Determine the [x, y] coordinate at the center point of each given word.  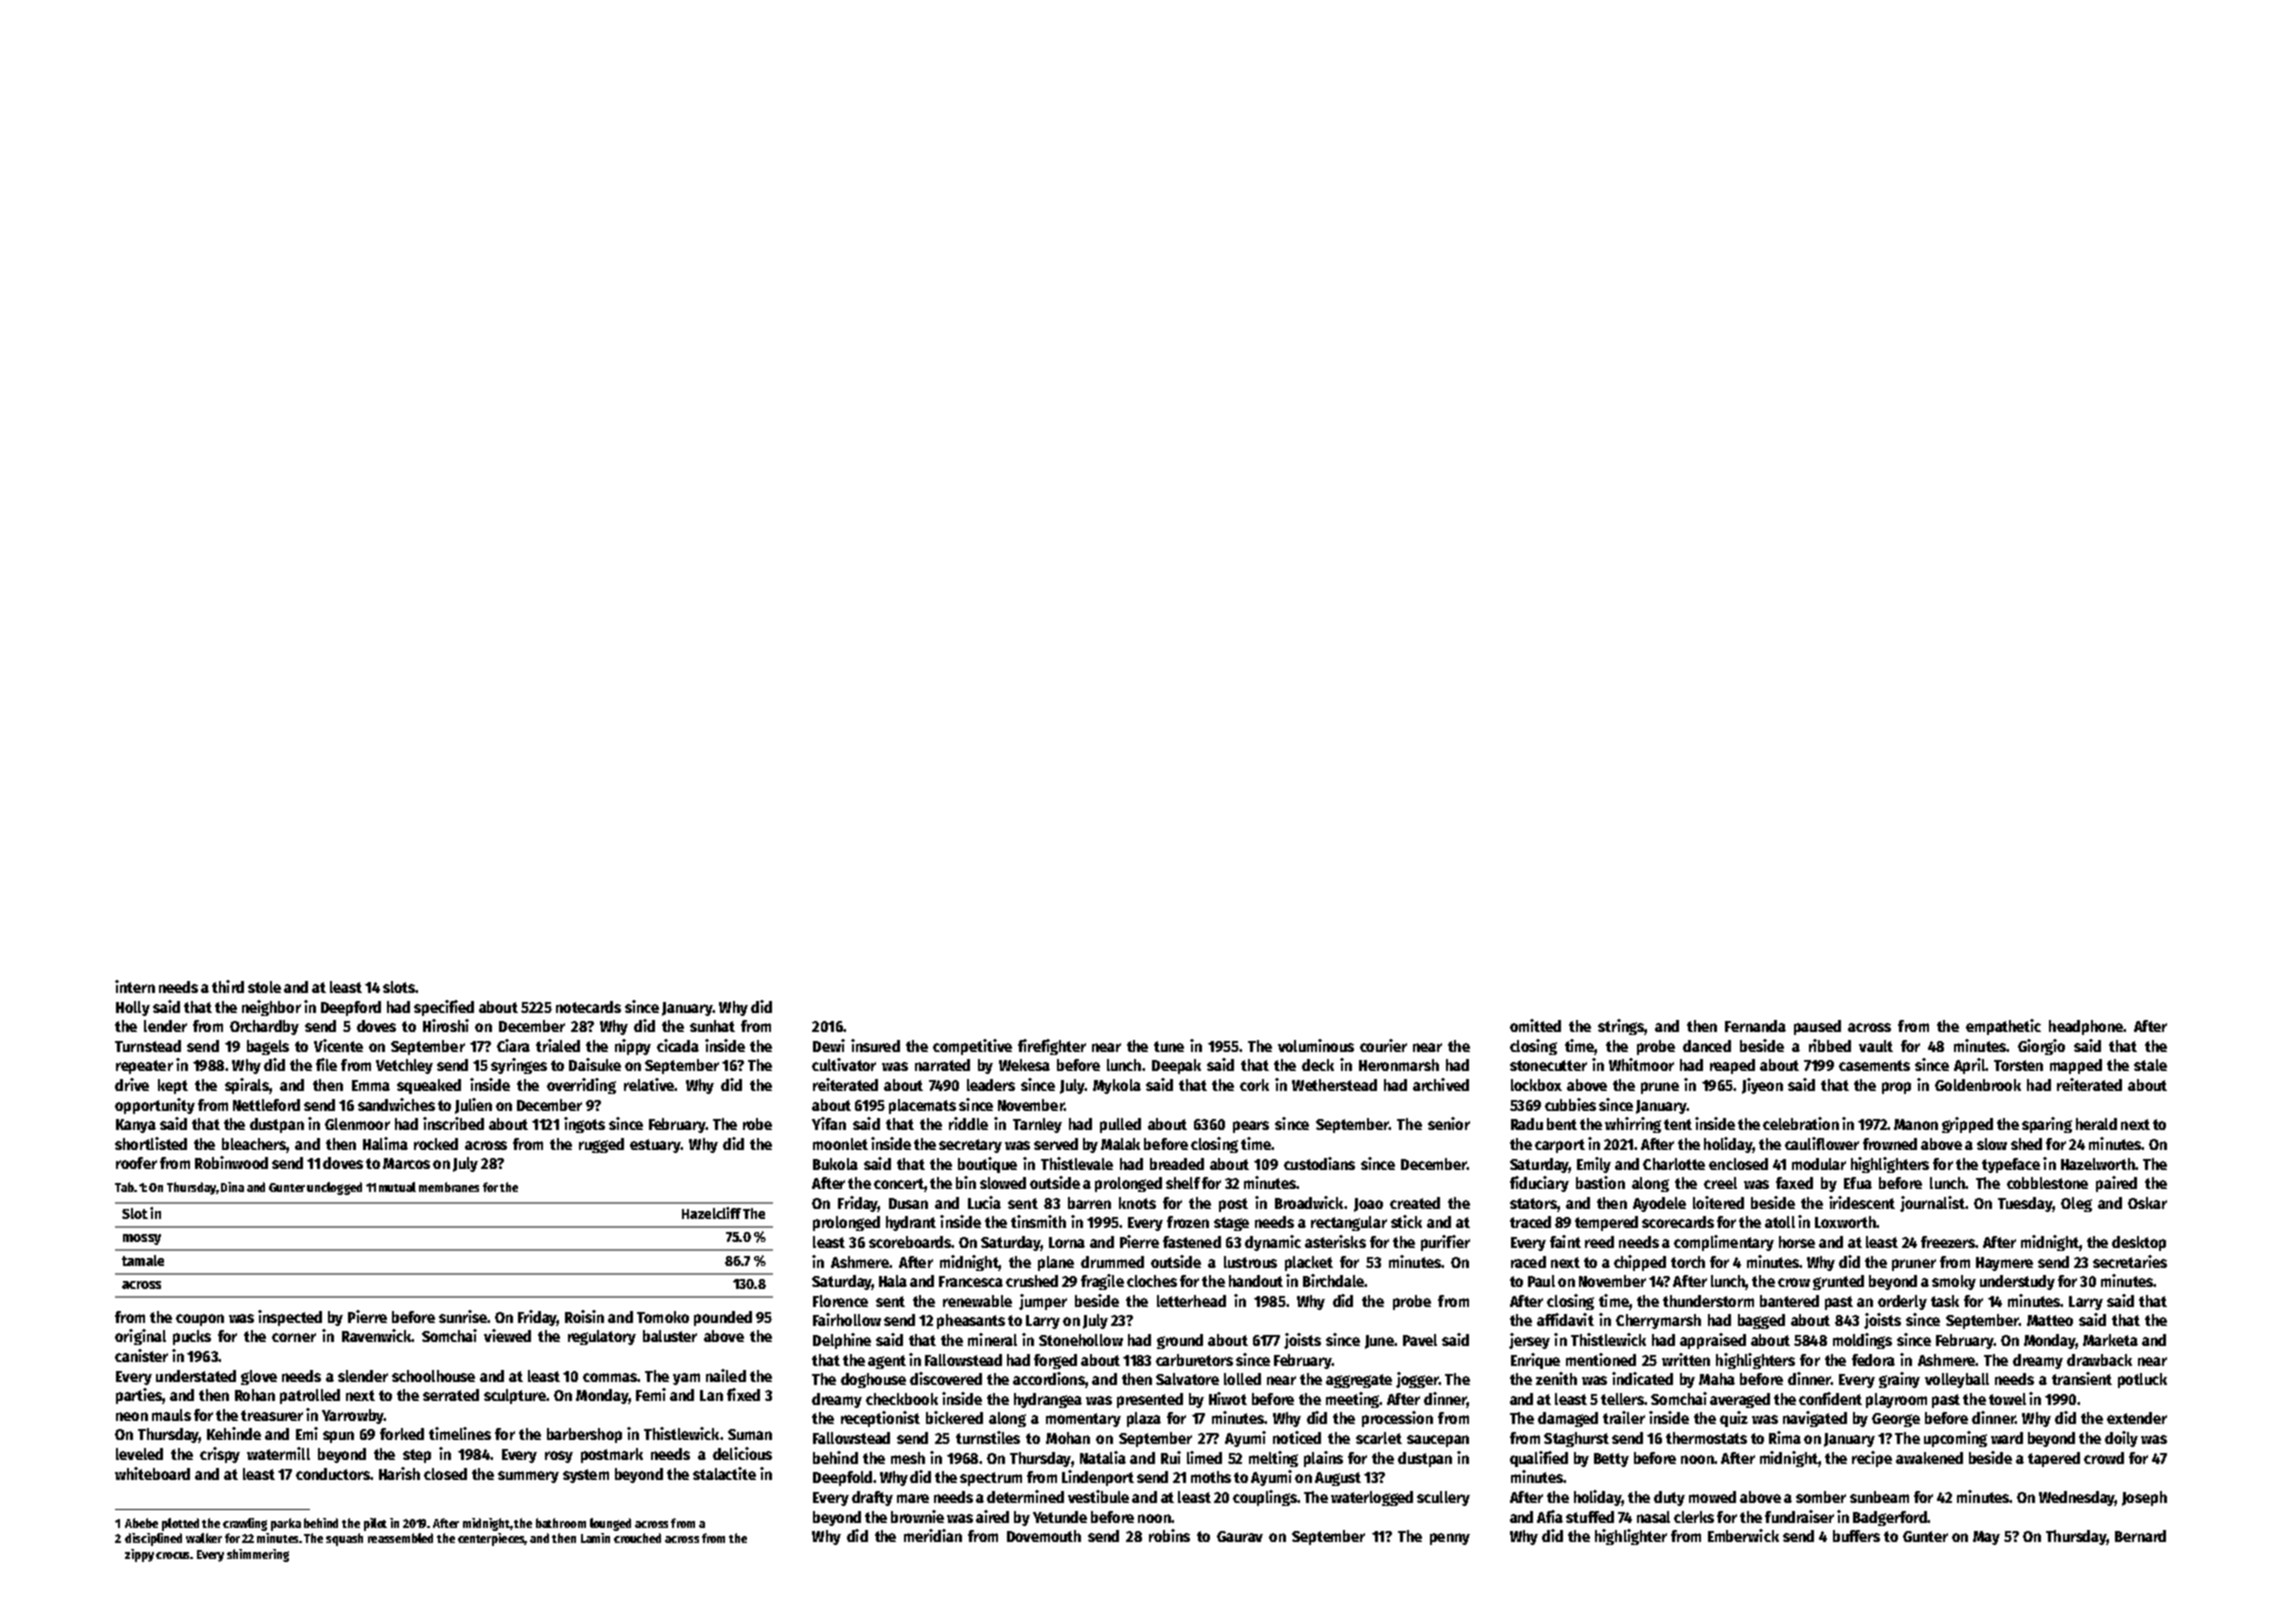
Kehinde [234, 1433]
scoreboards [910, 1242]
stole [264, 987]
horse [1797, 1242]
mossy [142, 1239]
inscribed [453, 1123]
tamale [143, 1260]
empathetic [2003, 1027]
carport [1560, 1146]
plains [1323, 1459]
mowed [1712, 1497]
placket [1309, 1263]
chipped [1640, 1263]
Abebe [141, 1523]
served [1056, 1144]
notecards [588, 1007]
